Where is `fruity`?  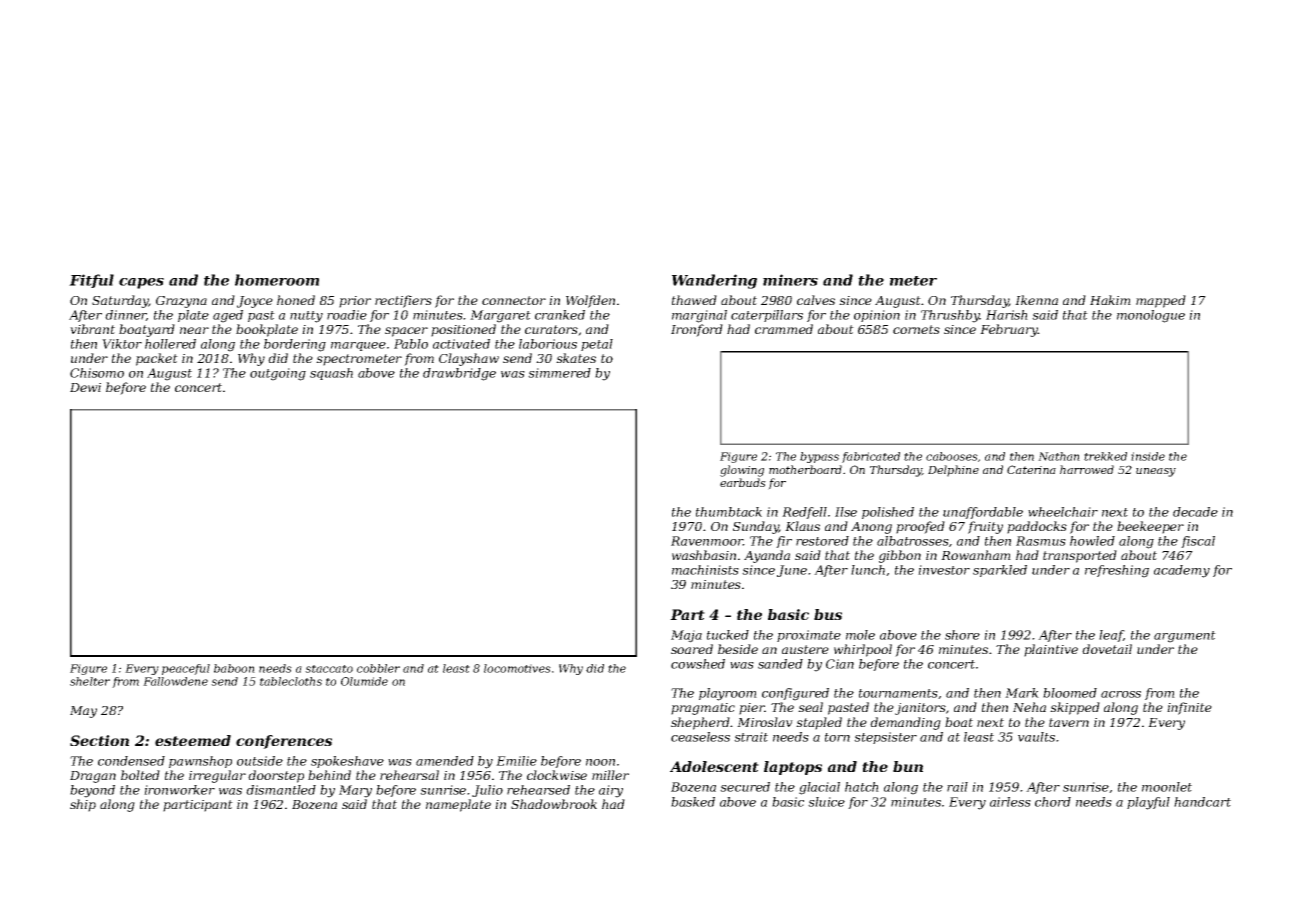 fruity is located at coordinates (985, 527).
